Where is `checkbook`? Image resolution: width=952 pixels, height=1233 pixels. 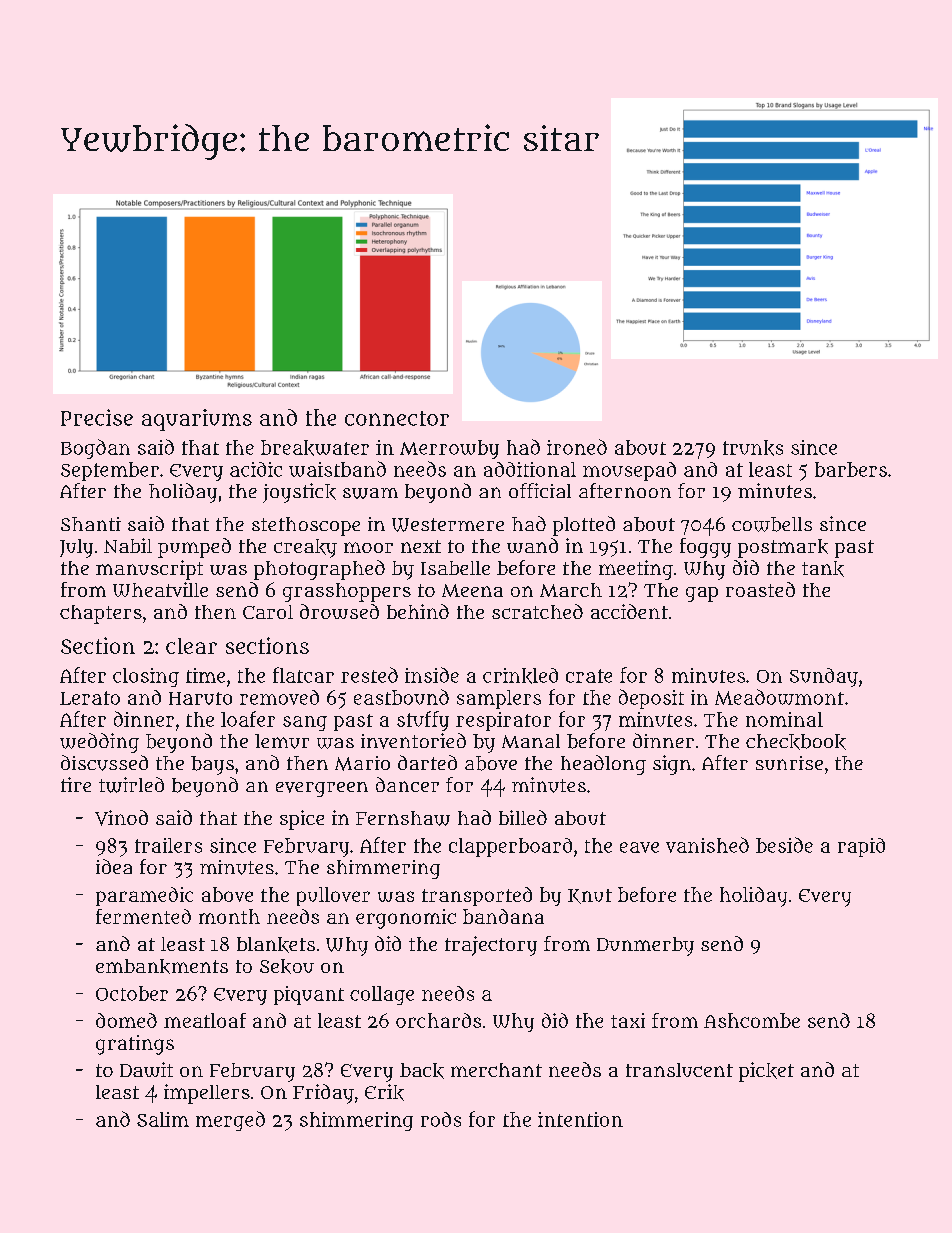 checkbook is located at coordinates (796, 742).
